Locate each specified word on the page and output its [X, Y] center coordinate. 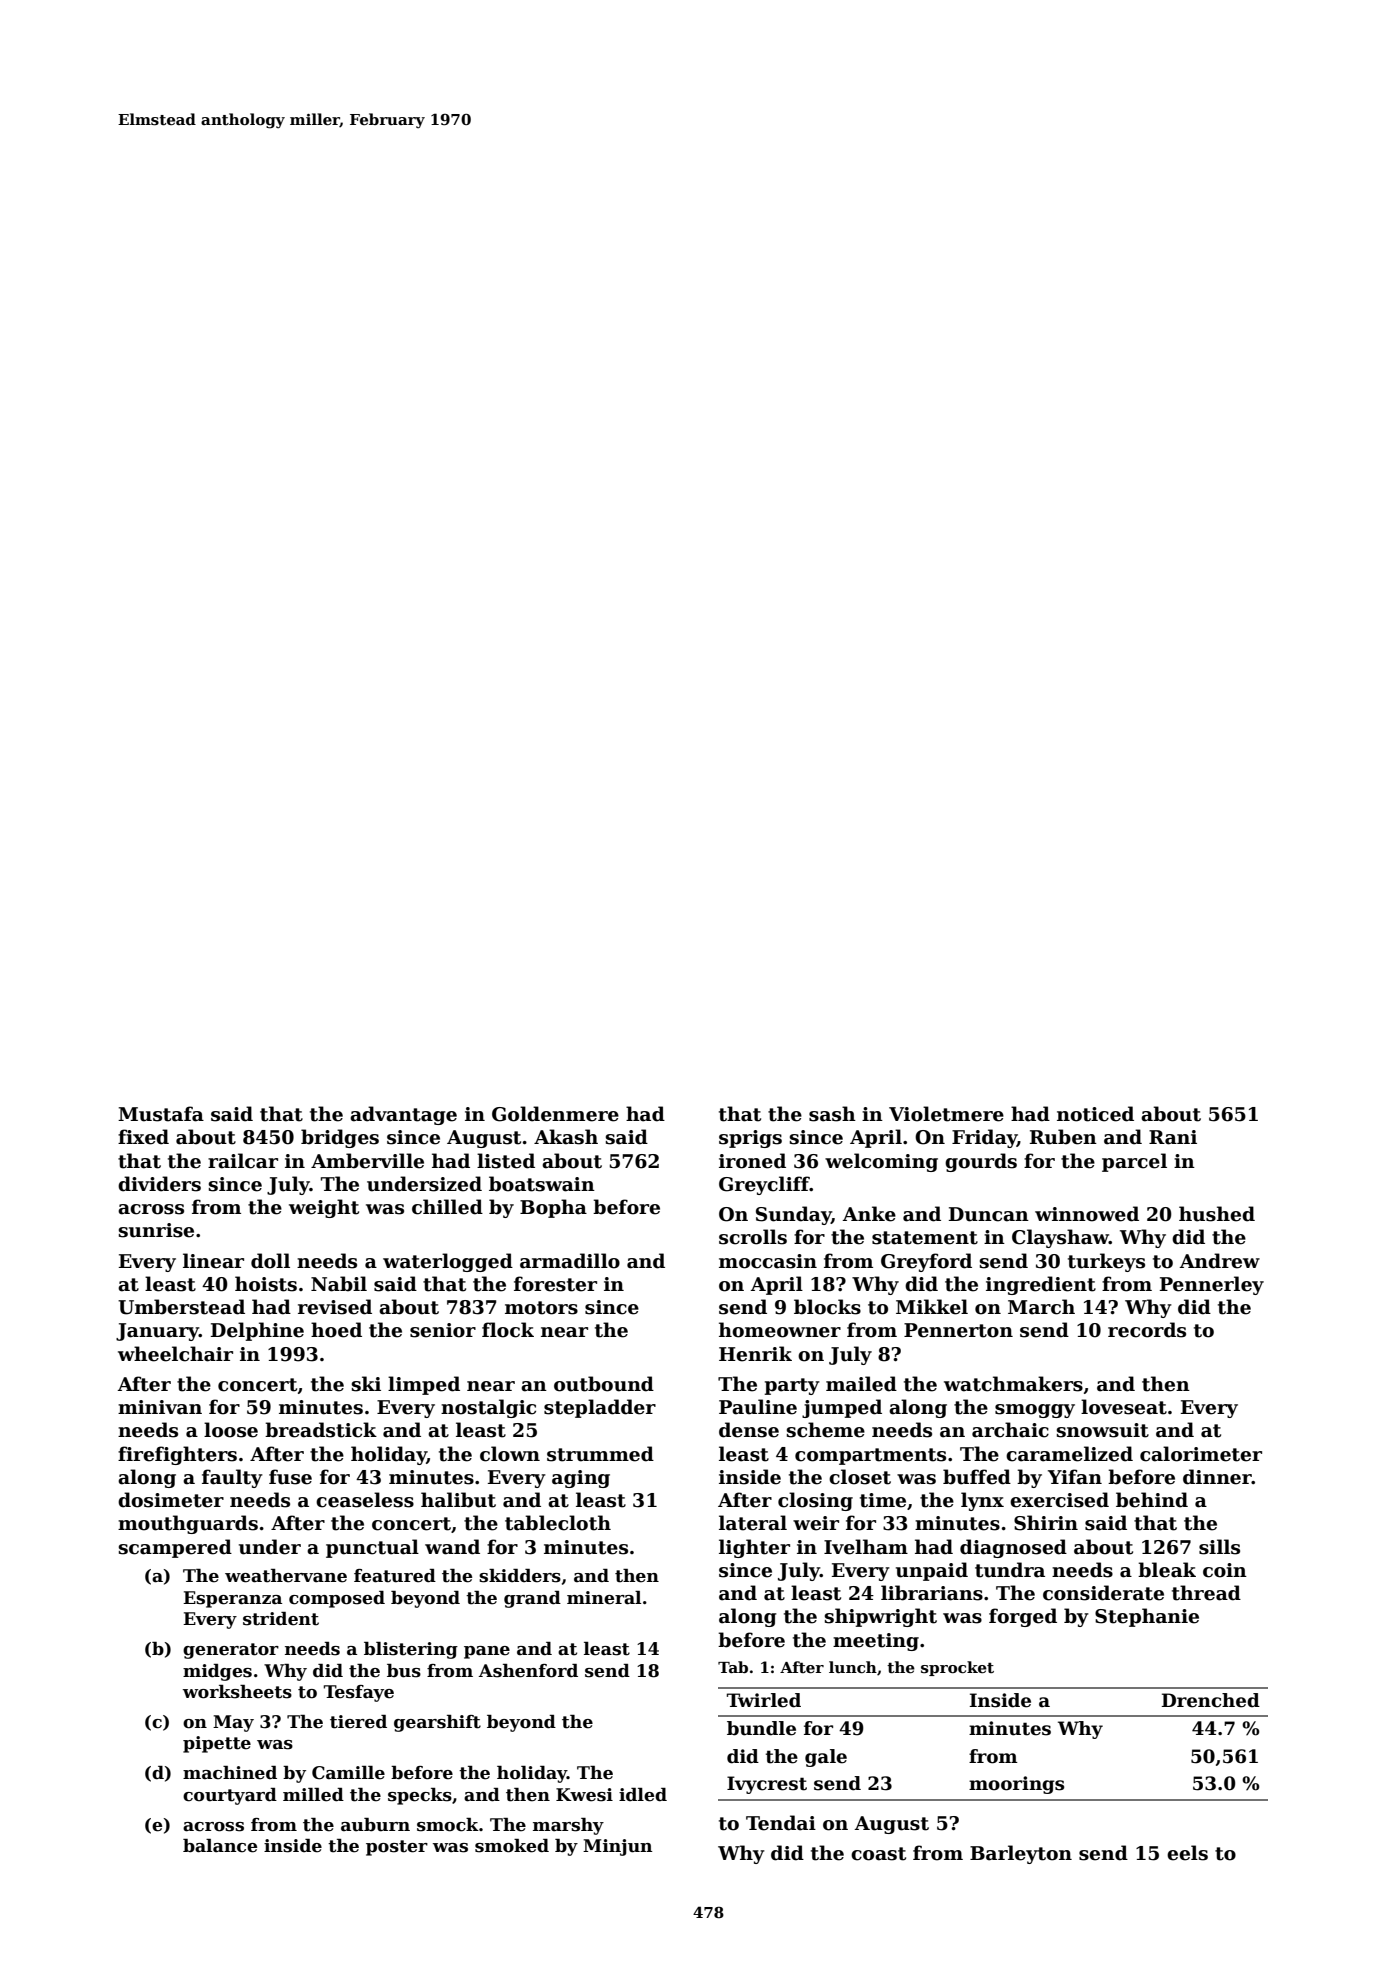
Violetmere [946, 1114]
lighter [754, 1548]
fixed [143, 1137]
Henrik [755, 1354]
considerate [1103, 1593]
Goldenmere [555, 1114]
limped [424, 1385]
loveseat [1124, 1407]
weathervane [286, 1576]
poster [397, 1848]
